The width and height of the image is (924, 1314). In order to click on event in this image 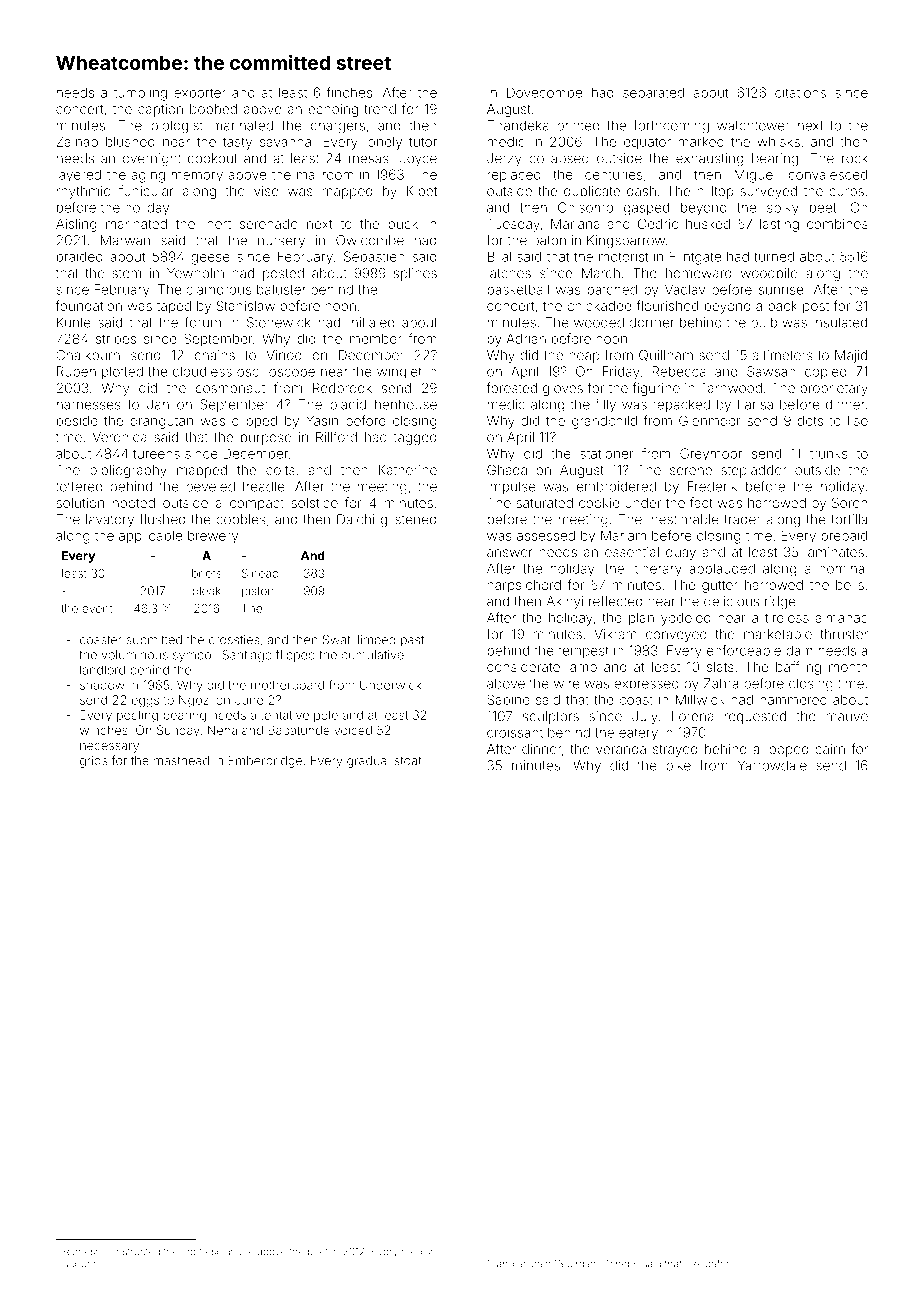, I will do `click(97, 609)`.
